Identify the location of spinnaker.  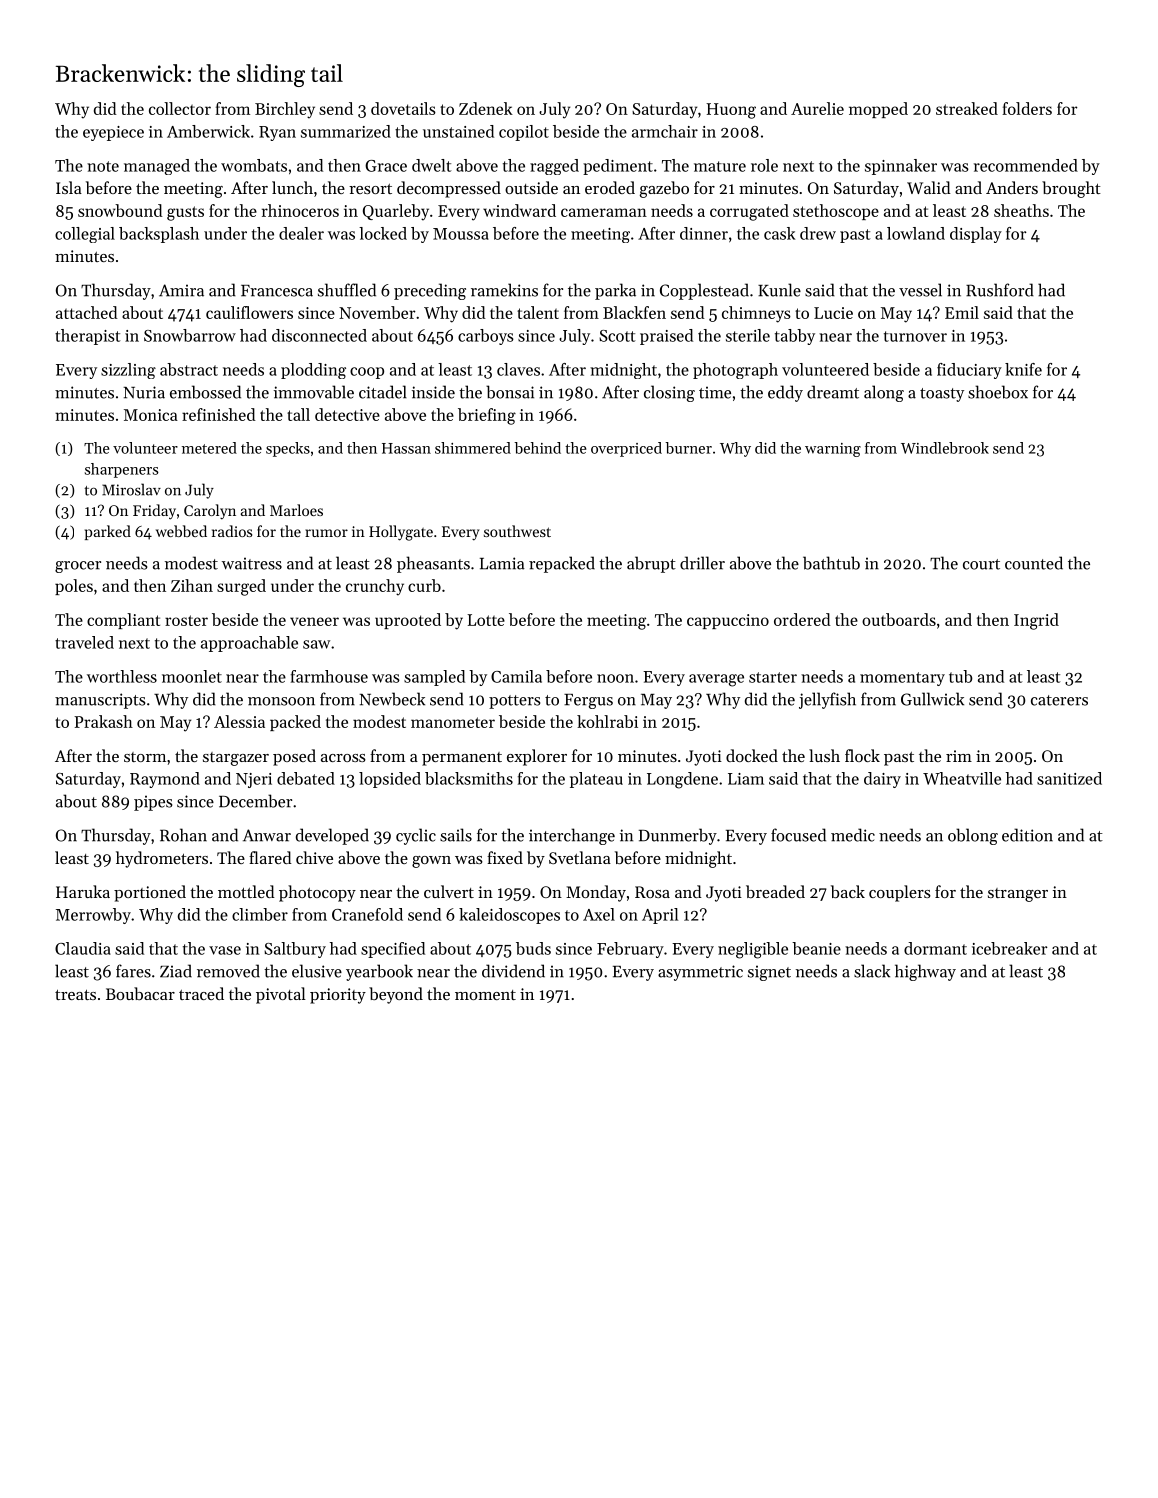
(901, 167).
